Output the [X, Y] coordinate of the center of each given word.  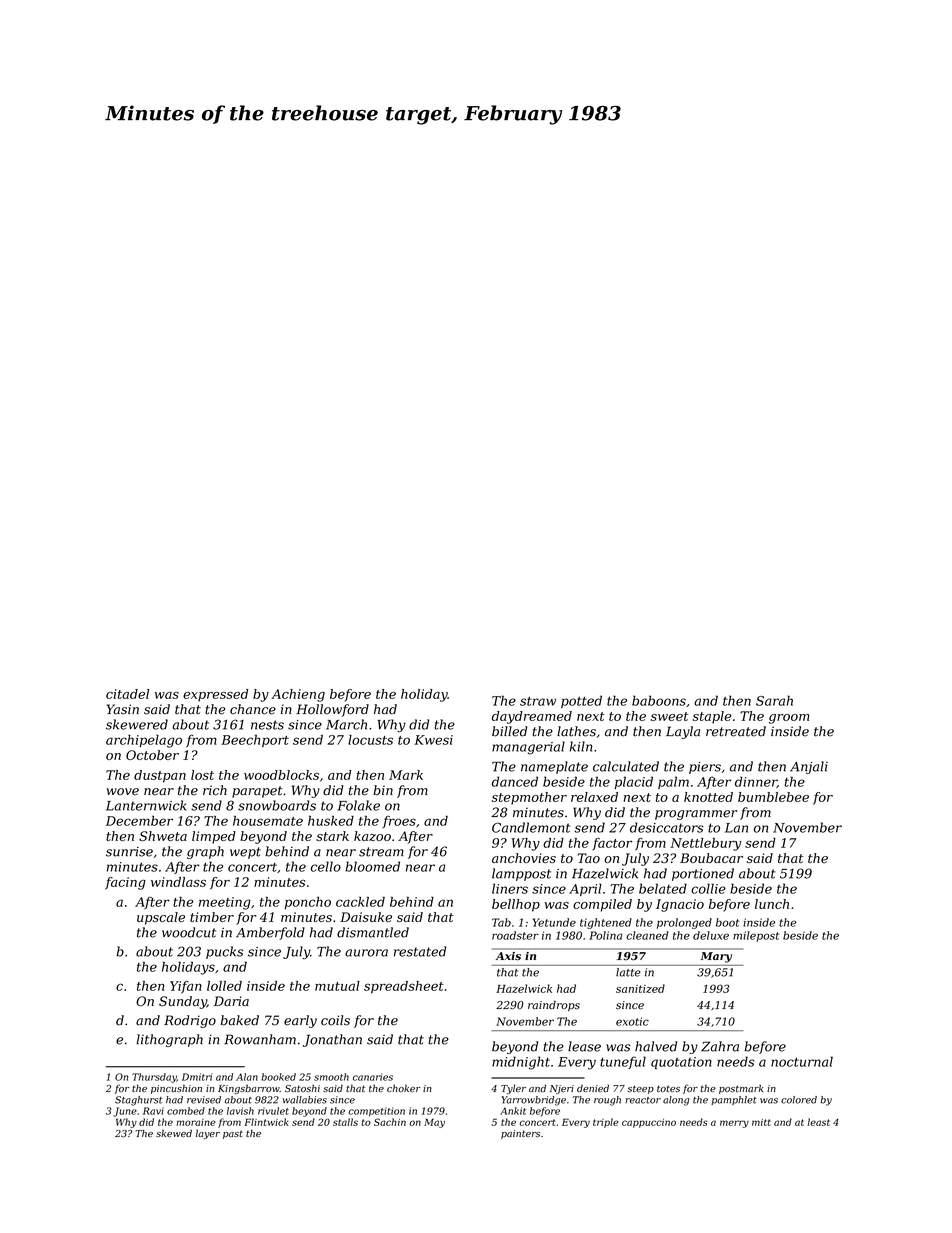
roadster [515, 935]
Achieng [298, 695]
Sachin [390, 1122]
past [233, 1134]
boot [728, 922]
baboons [659, 700]
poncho [308, 903]
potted [581, 701]
